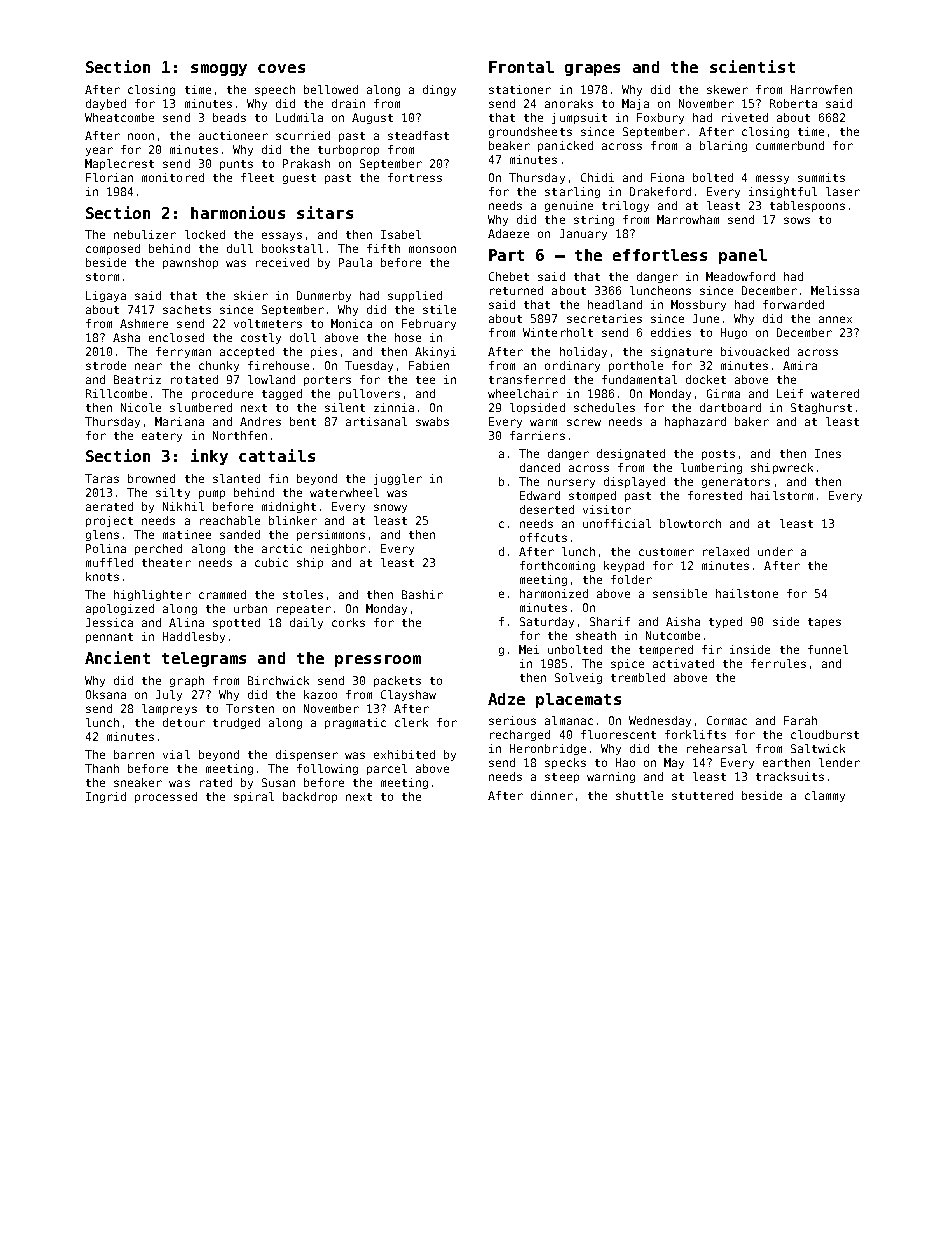  Describe the element at coordinates (793, 304) in the page. I see `forwarded` at that location.
